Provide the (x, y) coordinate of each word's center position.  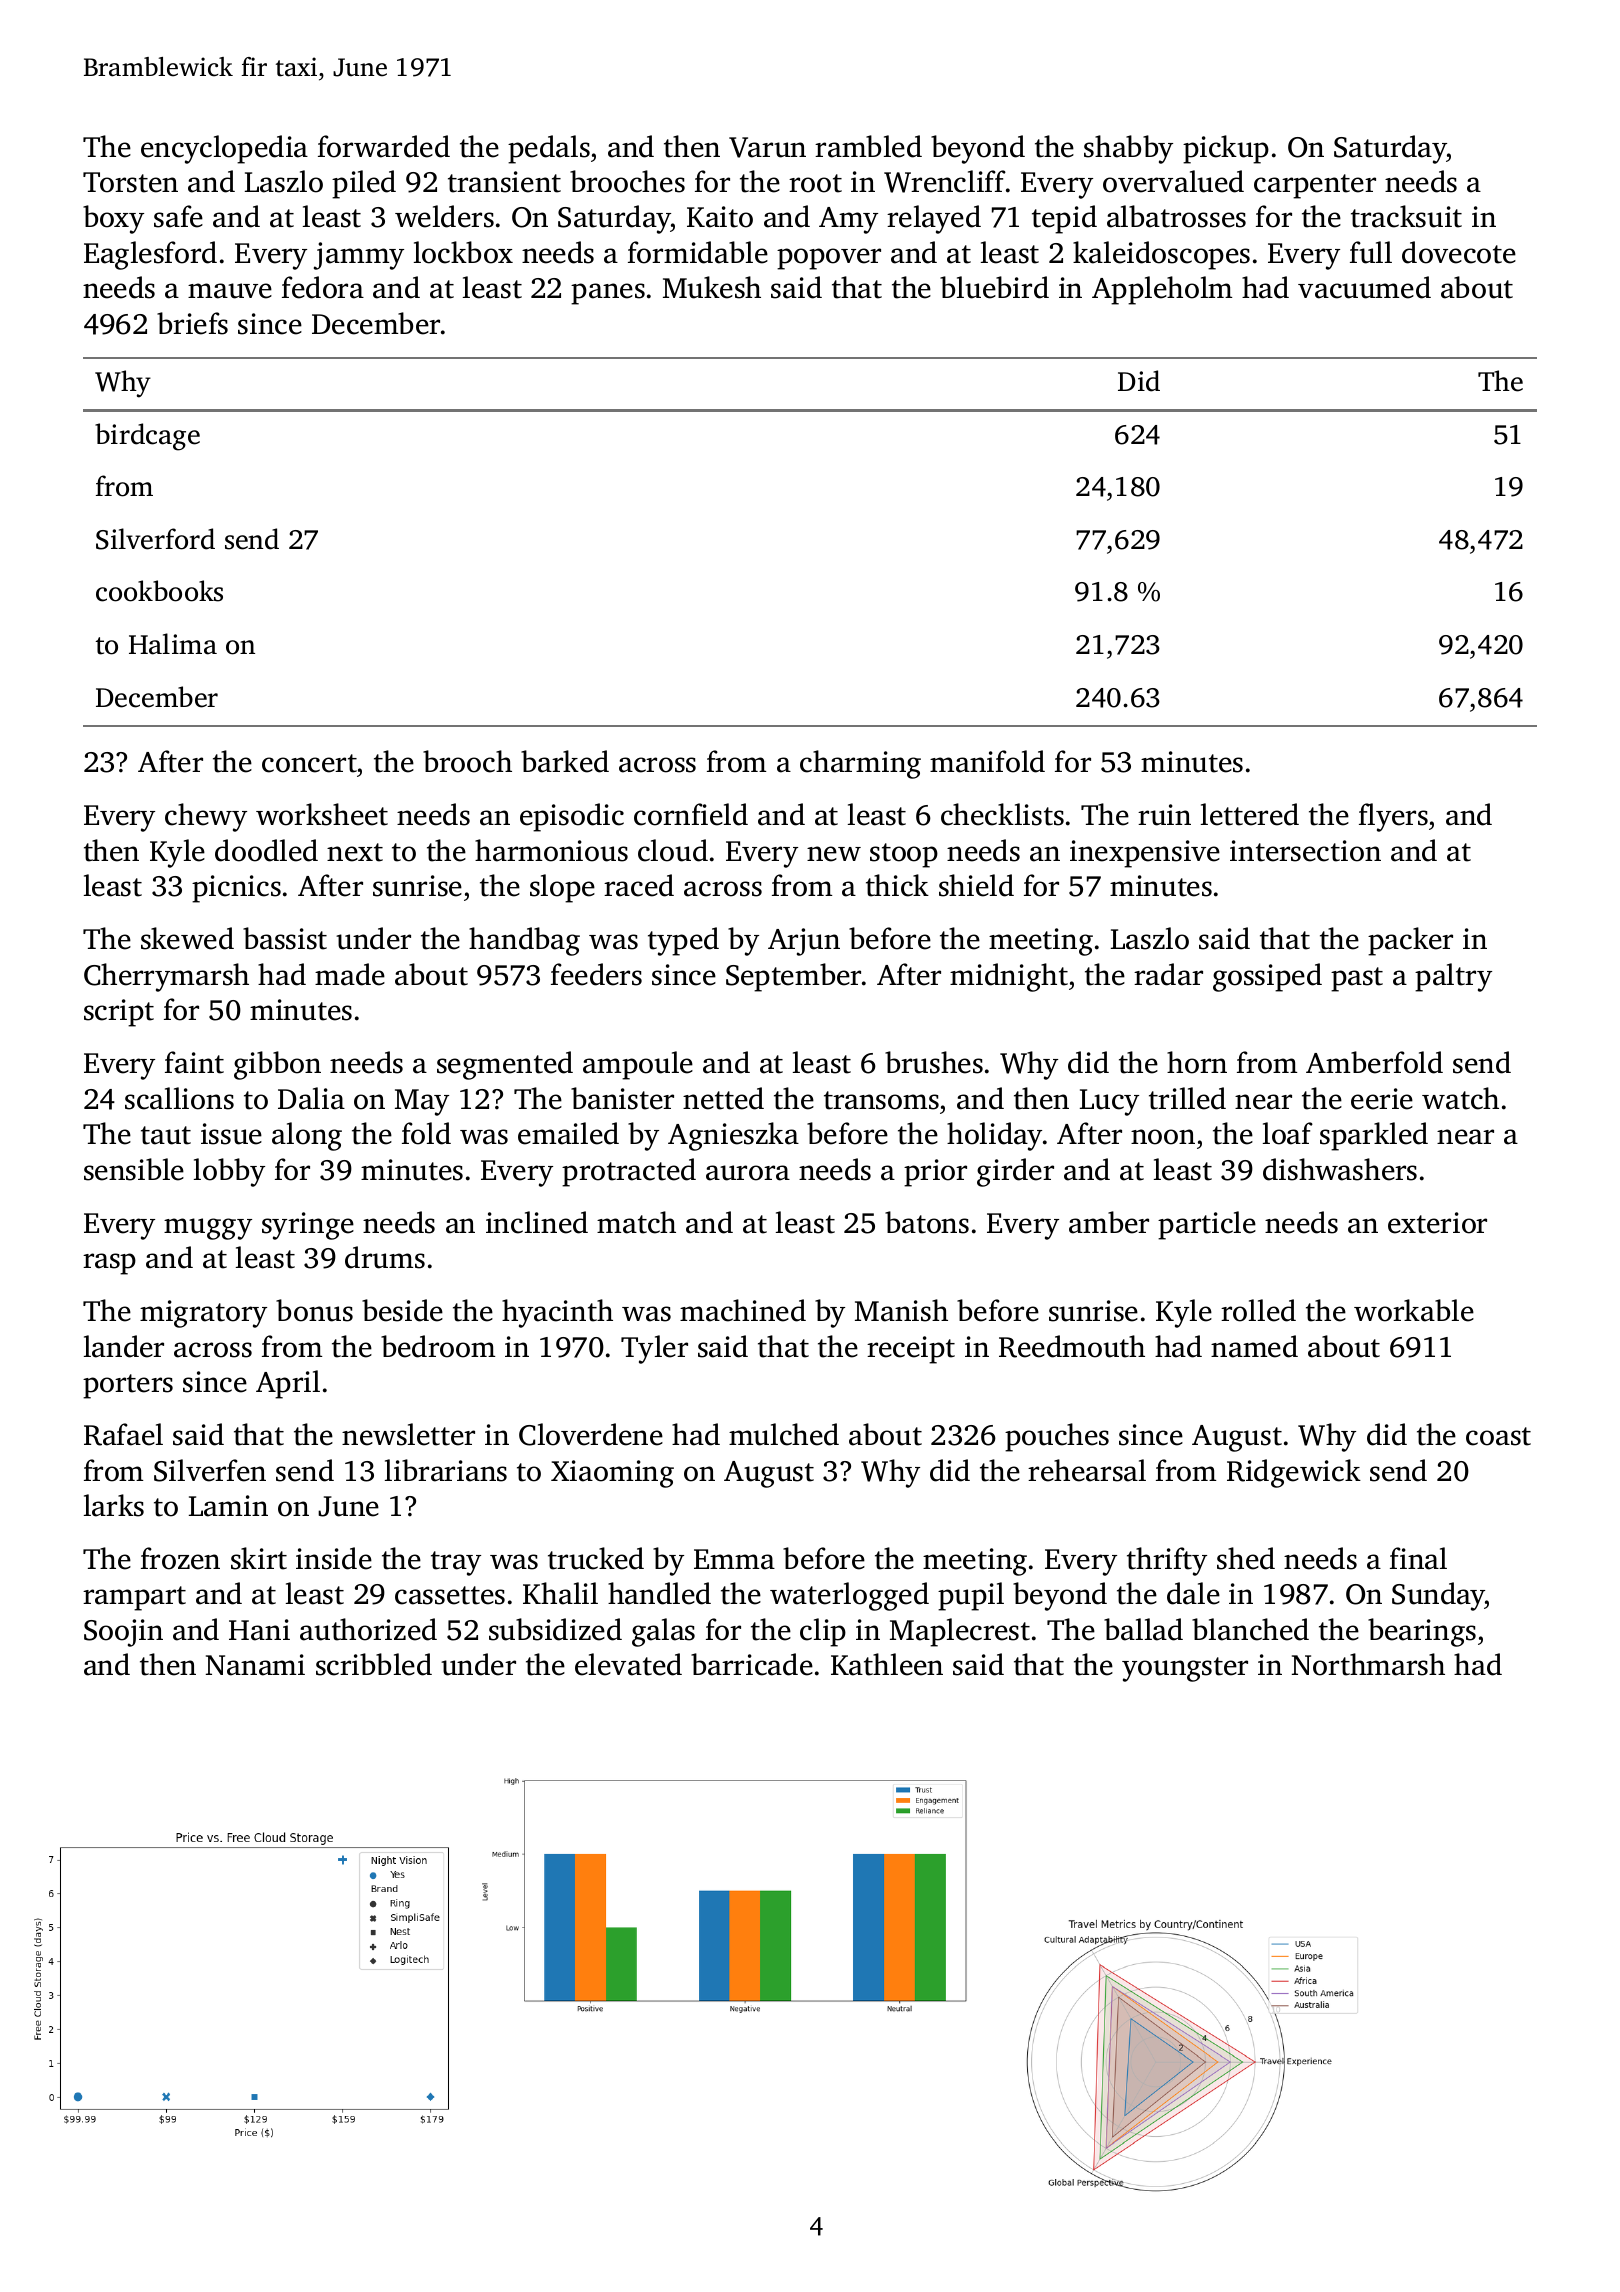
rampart (134, 1598)
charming (860, 764)
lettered (1250, 814)
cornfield (691, 814)
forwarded (384, 146)
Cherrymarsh (166, 977)
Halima (173, 644)
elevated (628, 1664)
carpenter (1315, 186)
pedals (549, 149)
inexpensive (1145, 854)
